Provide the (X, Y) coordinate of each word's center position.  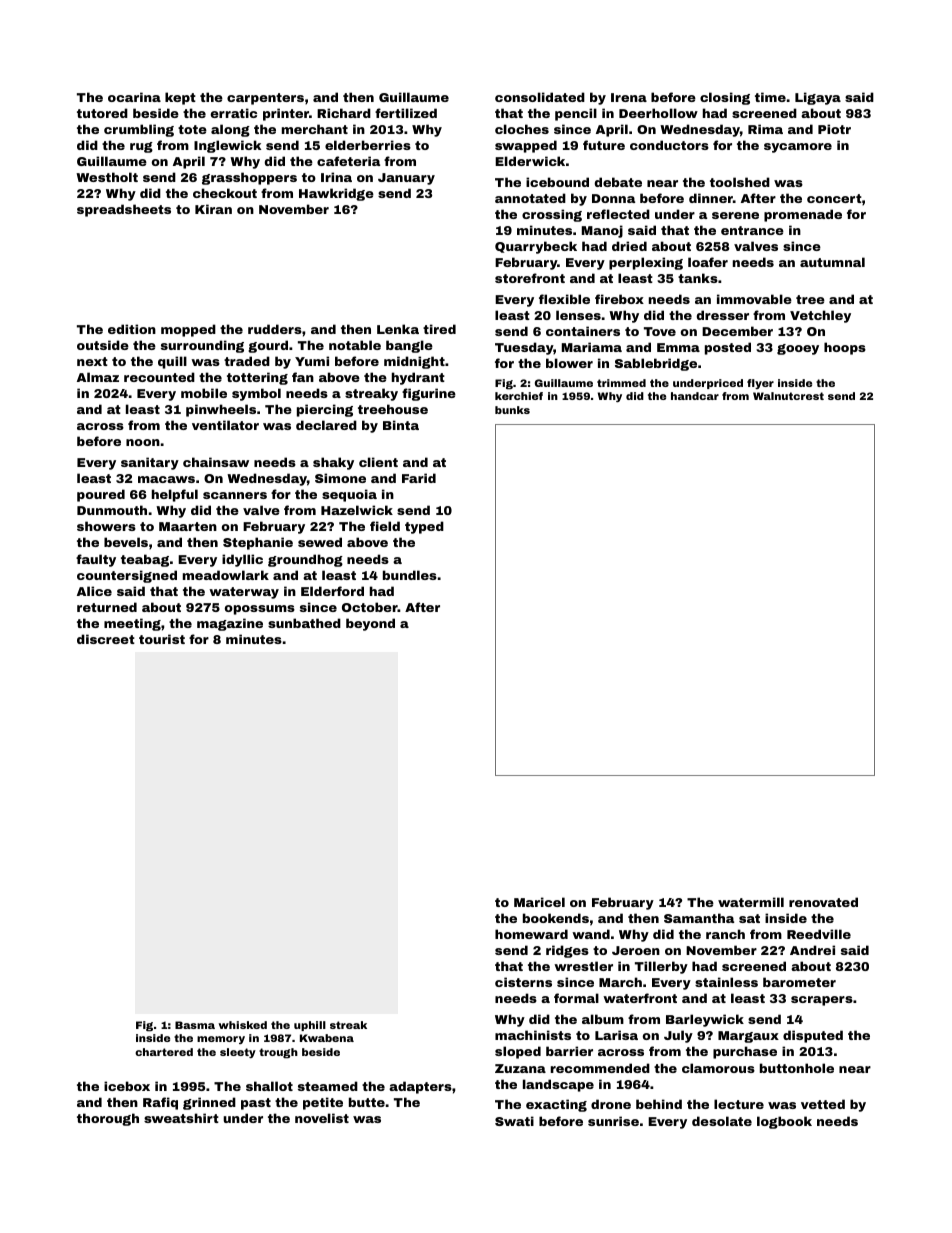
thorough (108, 1119)
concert (834, 198)
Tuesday (524, 348)
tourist (162, 639)
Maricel (539, 902)
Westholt (107, 177)
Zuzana (520, 1068)
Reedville (819, 934)
